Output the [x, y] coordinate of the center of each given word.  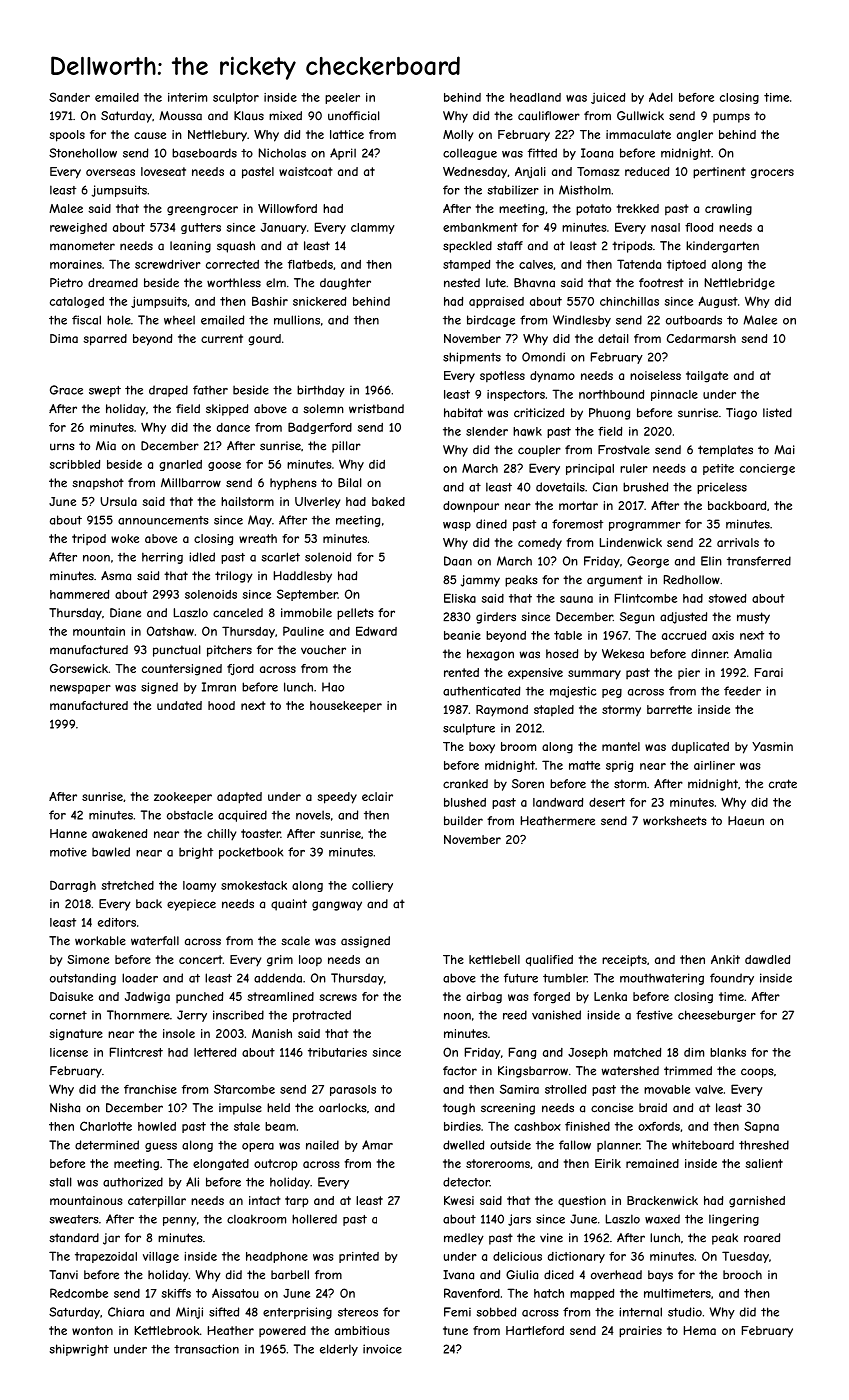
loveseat [163, 171]
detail [613, 338]
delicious [517, 1256]
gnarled [180, 465]
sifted [224, 1312]
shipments [472, 358]
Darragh [73, 886]
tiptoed [686, 265]
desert [607, 802]
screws [338, 997]
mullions [297, 320]
